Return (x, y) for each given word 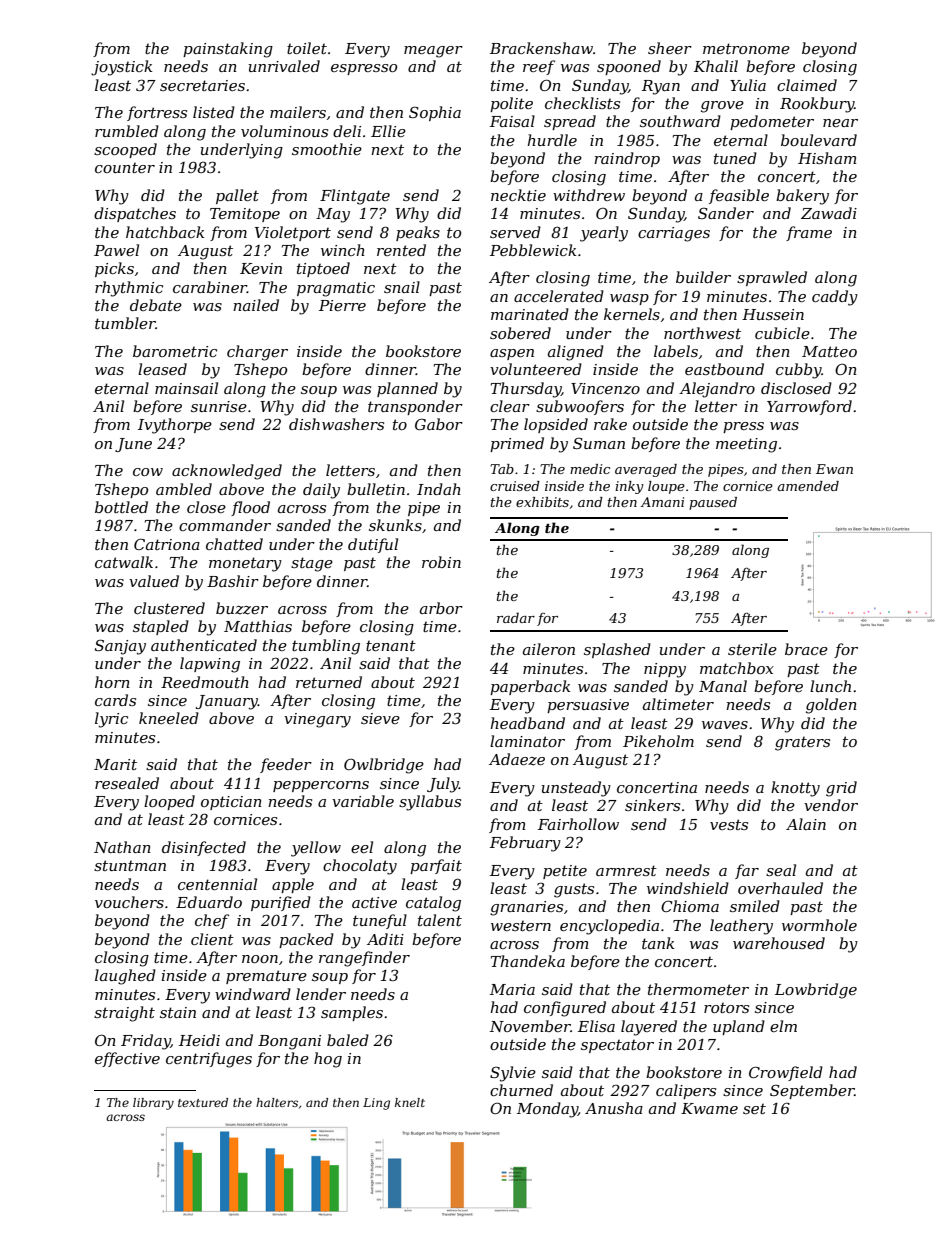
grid (841, 789)
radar (516, 617)
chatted (234, 544)
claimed (807, 85)
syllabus (430, 803)
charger (257, 353)
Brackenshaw (541, 48)
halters (277, 1102)
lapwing (210, 665)
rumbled (127, 131)
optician (231, 803)
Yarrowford (809, 407)
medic (590, 469)
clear (510, 406)
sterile (752, 649)
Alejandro (717, 390)
